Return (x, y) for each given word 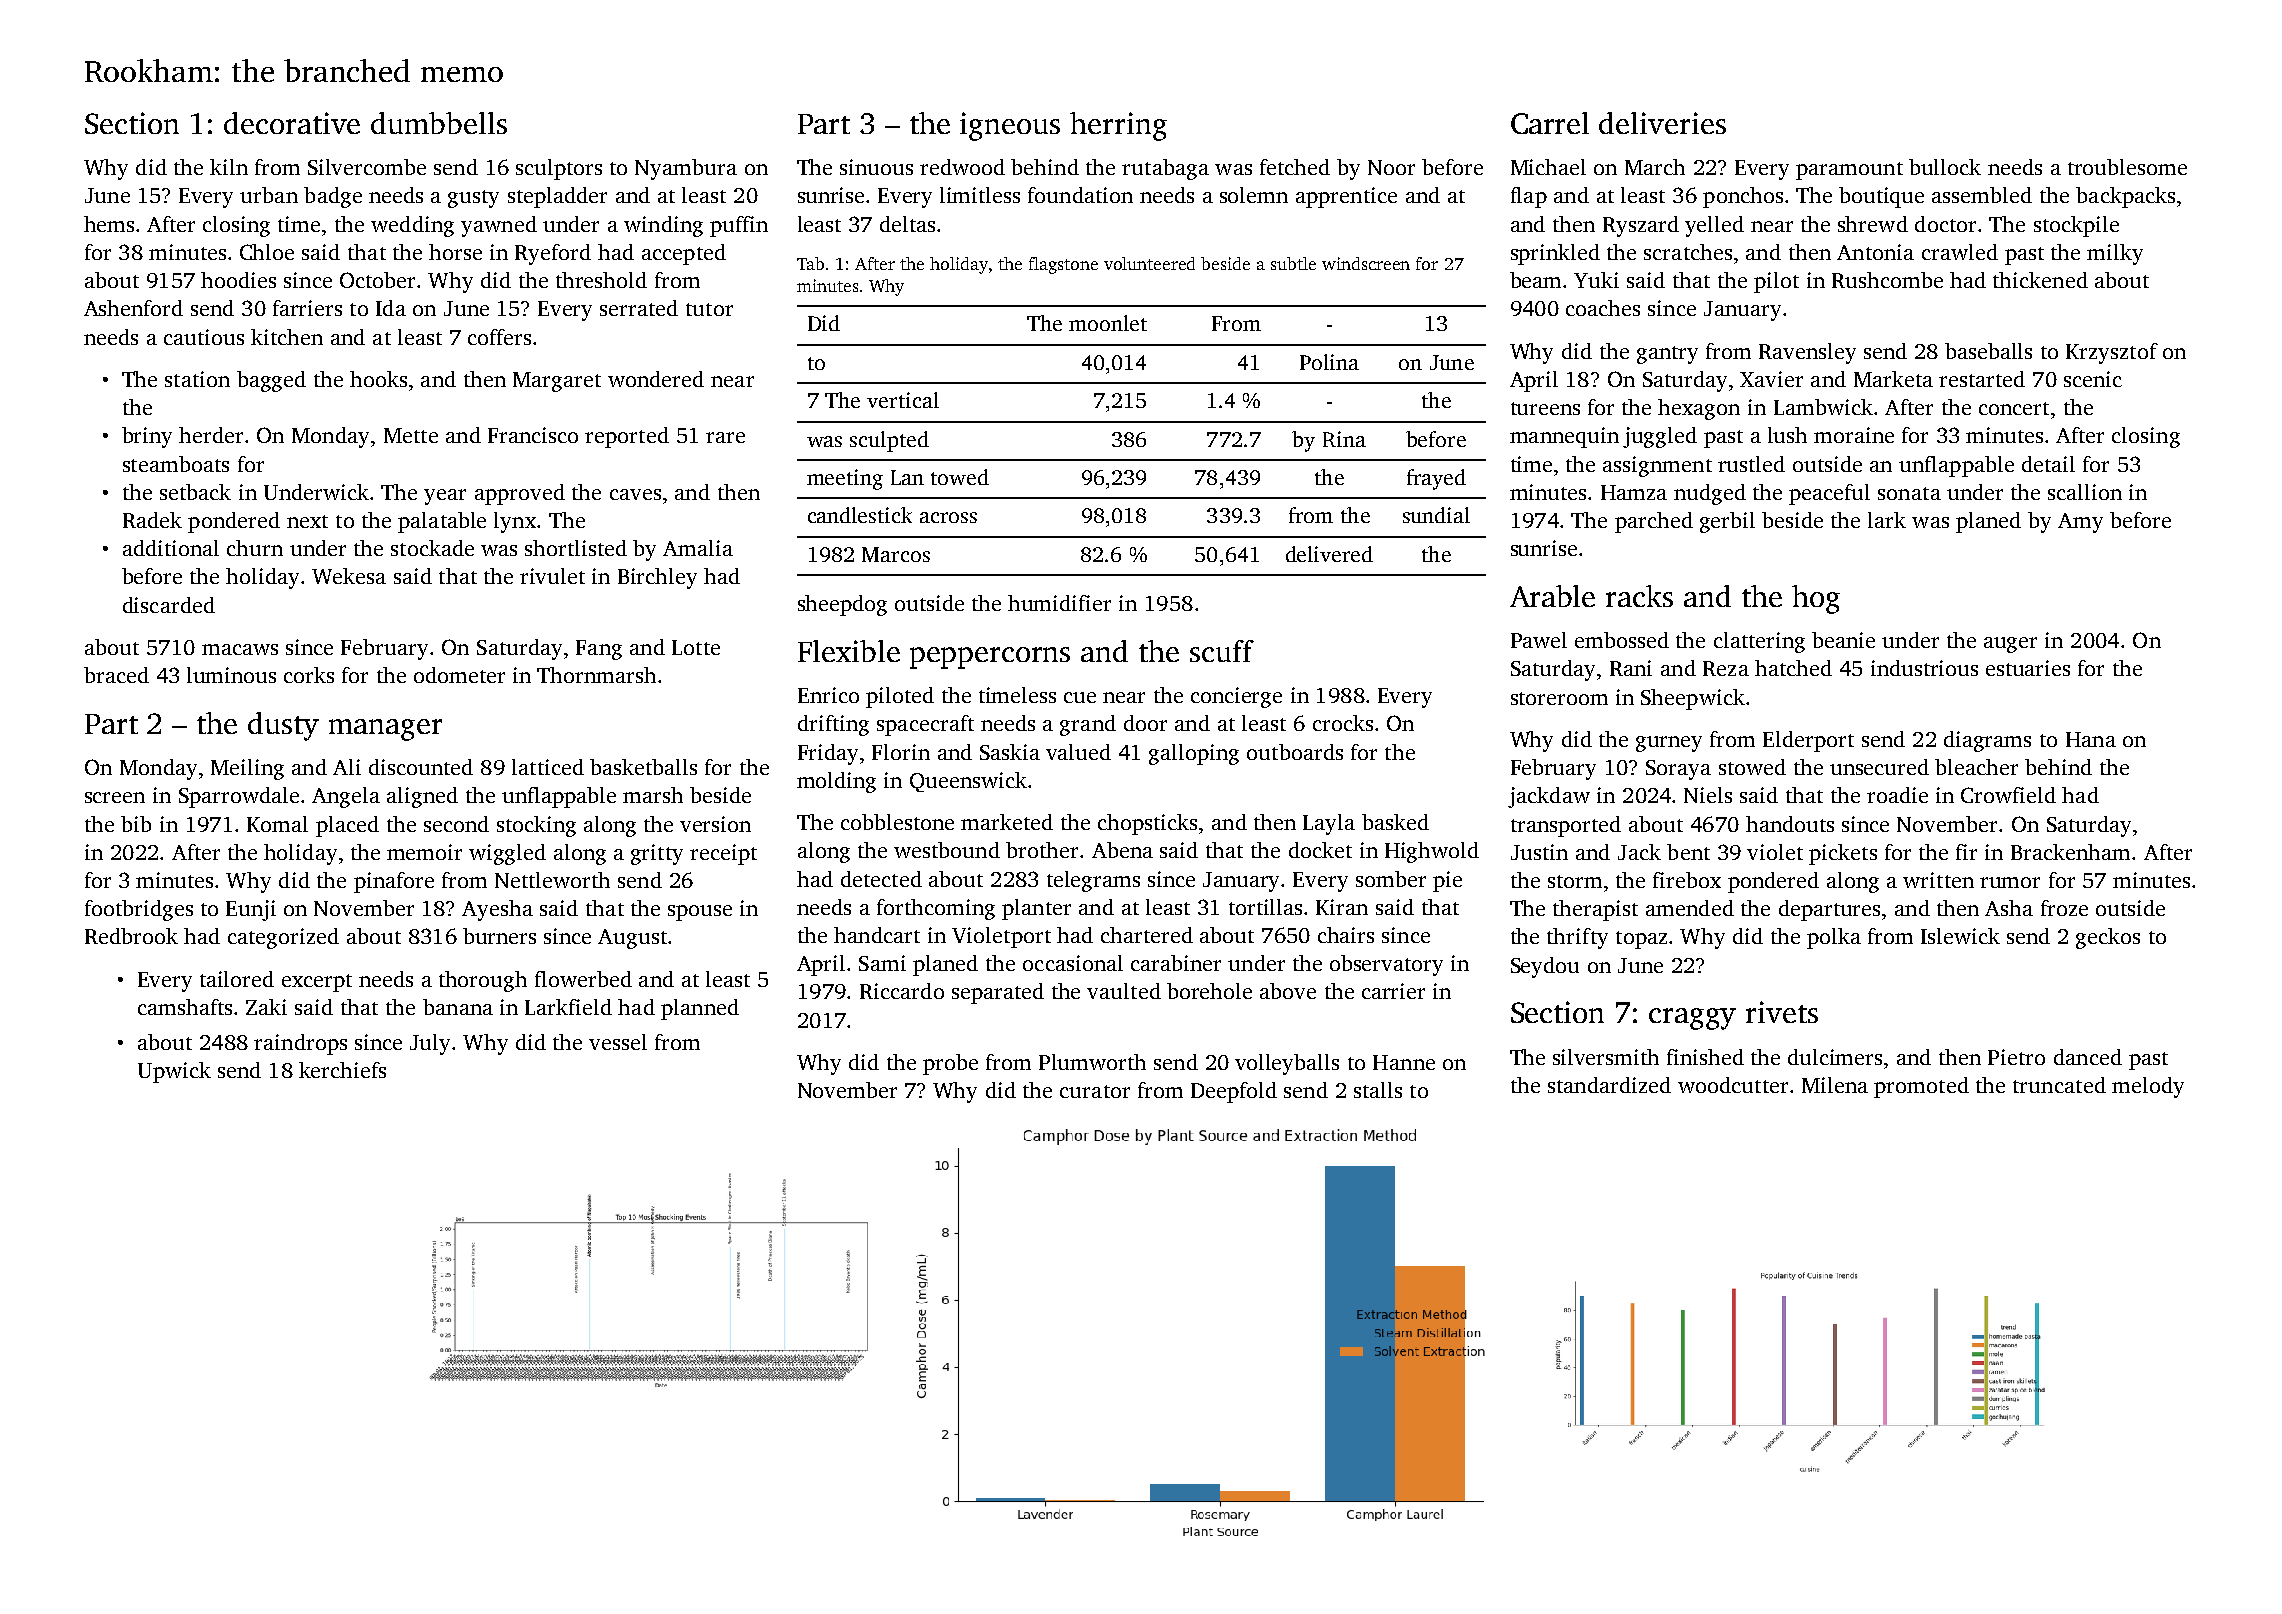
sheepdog (842, 605)
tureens (1545, 408)
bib (136, 824)
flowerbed (583, 979)
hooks (378, 379)
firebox (1687, 880)
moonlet (1108, 323)
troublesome (2127, 167)
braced (116, 675)
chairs (1346, 935)
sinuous (876, 167)
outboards (1295, 752)
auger (2010, 645)
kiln (229, 167)
